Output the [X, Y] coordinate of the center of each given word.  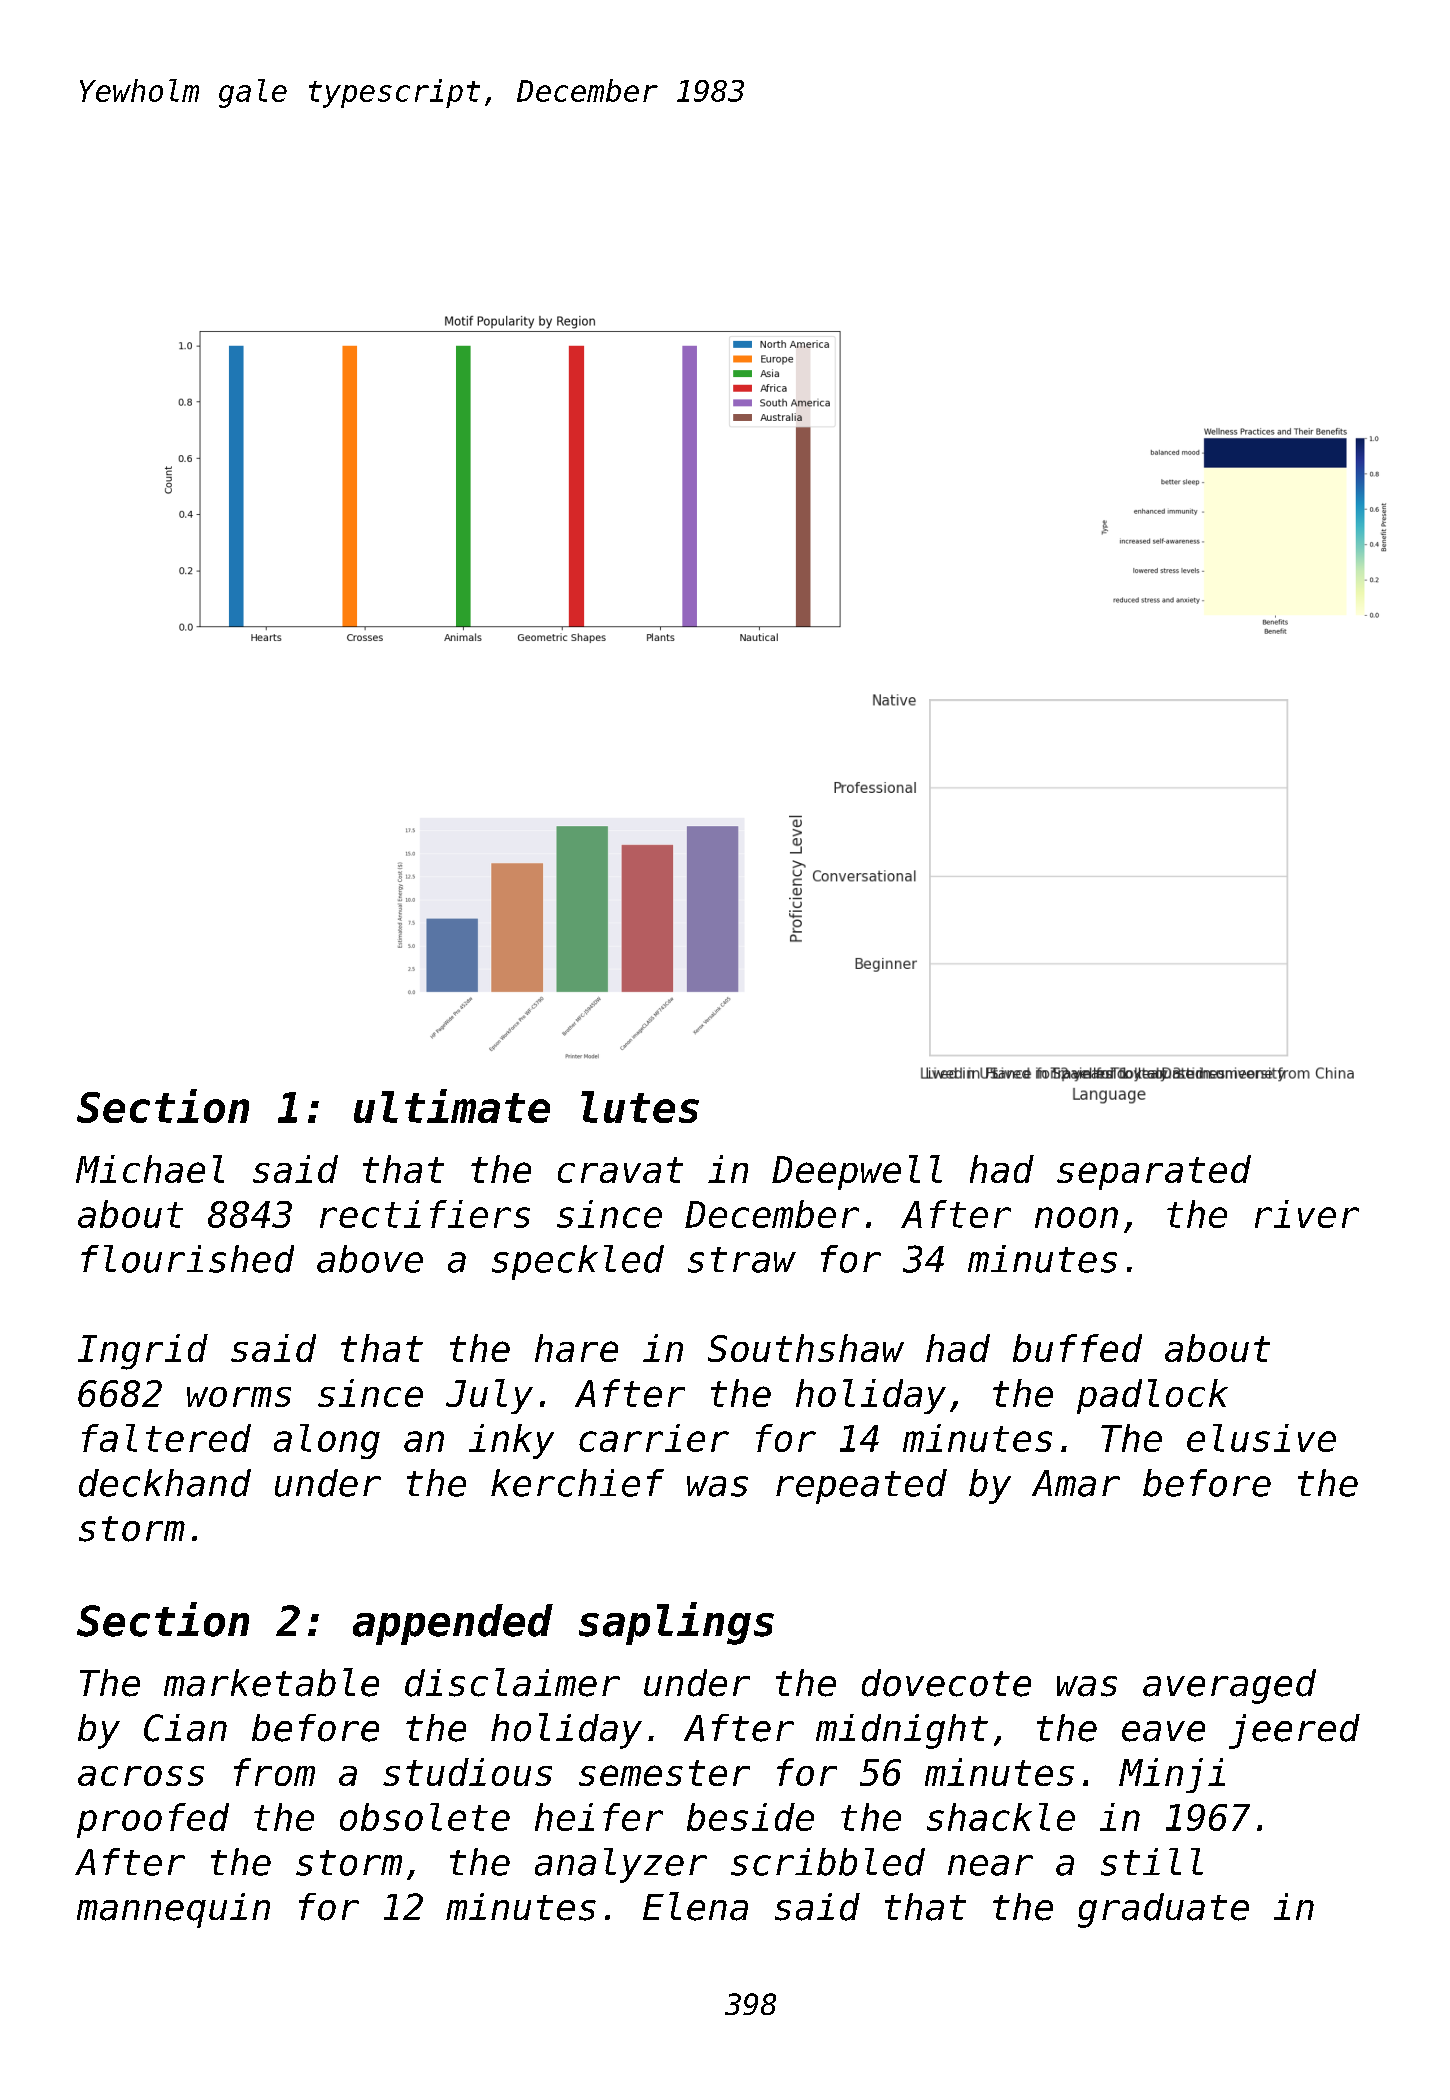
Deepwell [857, 1172]
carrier [654, 1438]
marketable [271, 1682]
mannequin [173, 1910]
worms [239, 1397]
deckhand [165, 1483]
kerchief [577, 1483]
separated [1154, 1172]
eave [1163, 1731]
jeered [1294, 1731]
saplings [676, 1623]
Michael [150, 1169]
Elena [695, 1906]
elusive [1261, 1438]
